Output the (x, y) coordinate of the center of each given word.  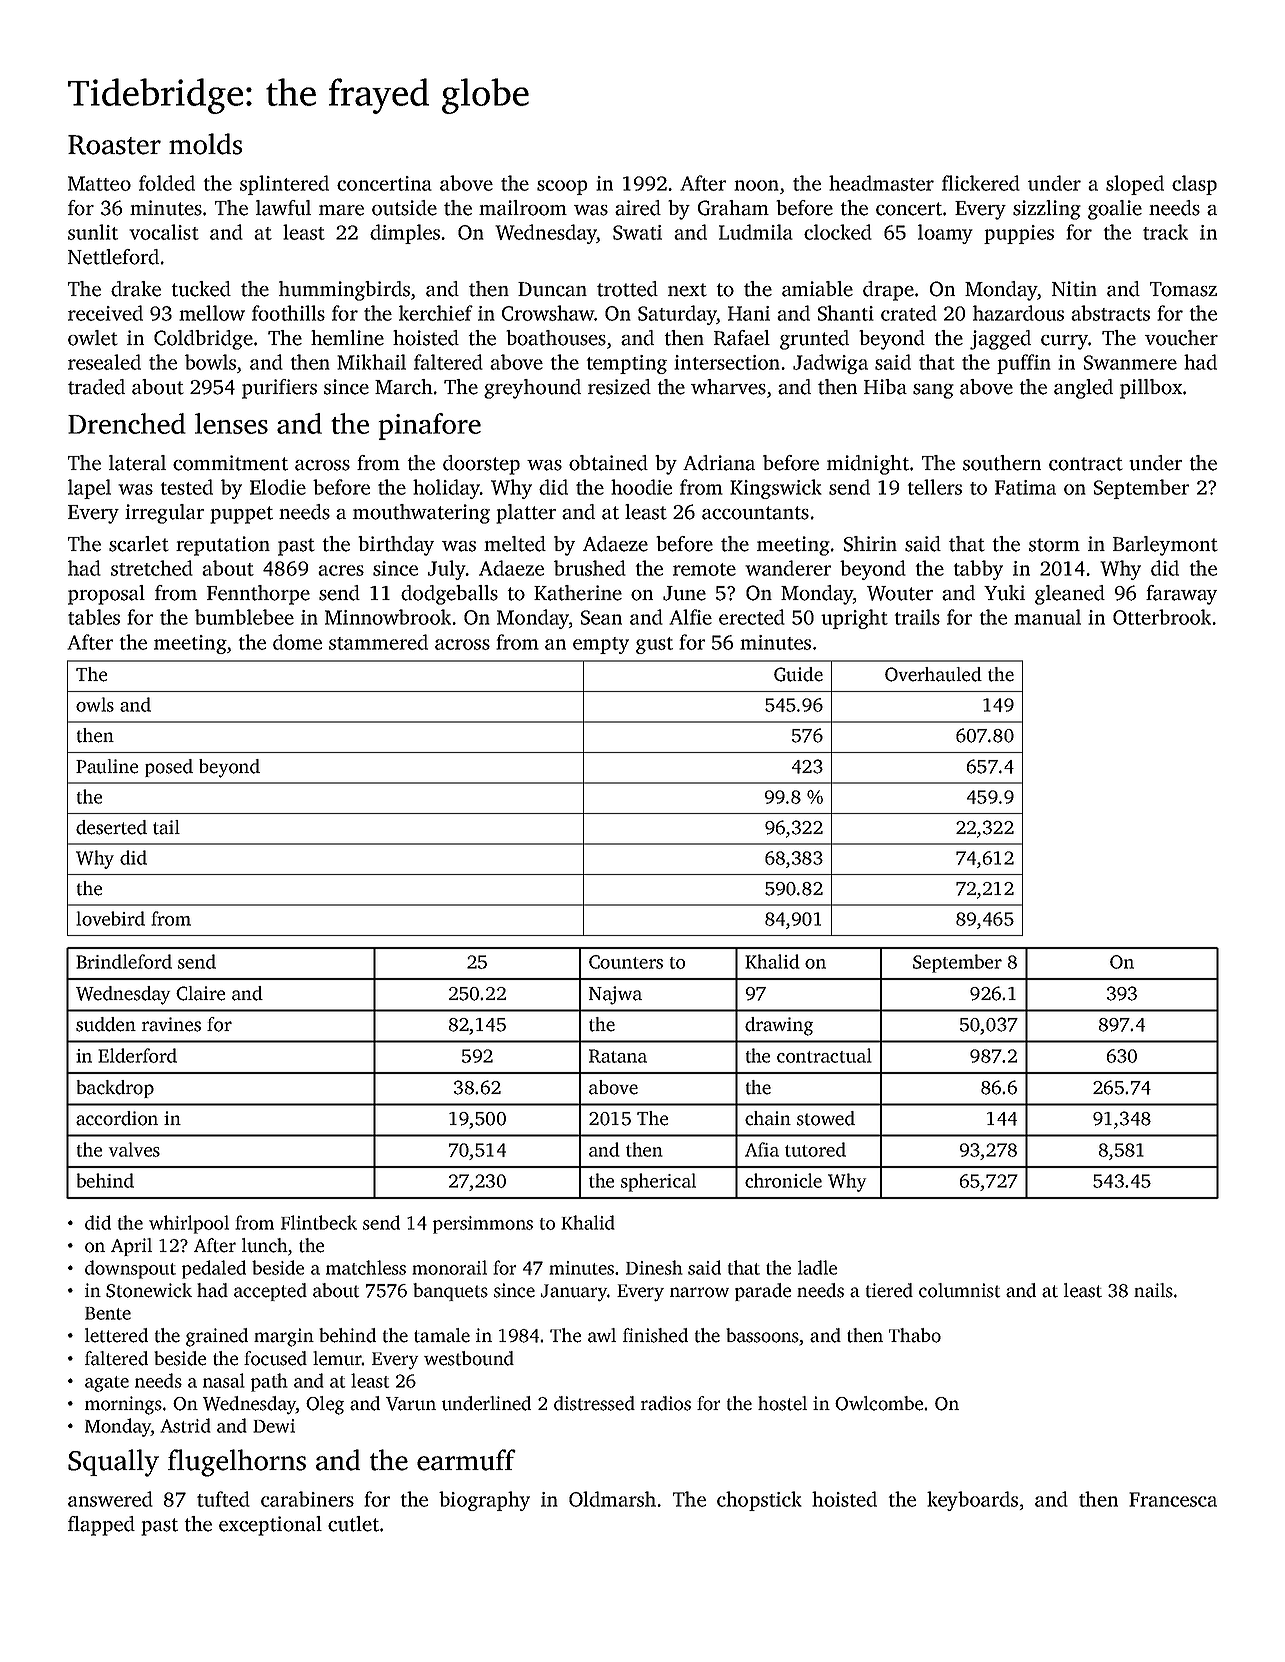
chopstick (759, 1501)
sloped (1135, 185)
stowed (826, 1118)
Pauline (107, 766)
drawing (779, 1026)
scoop (562, 187)
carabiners (307, 1499)
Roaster (114, 145)
